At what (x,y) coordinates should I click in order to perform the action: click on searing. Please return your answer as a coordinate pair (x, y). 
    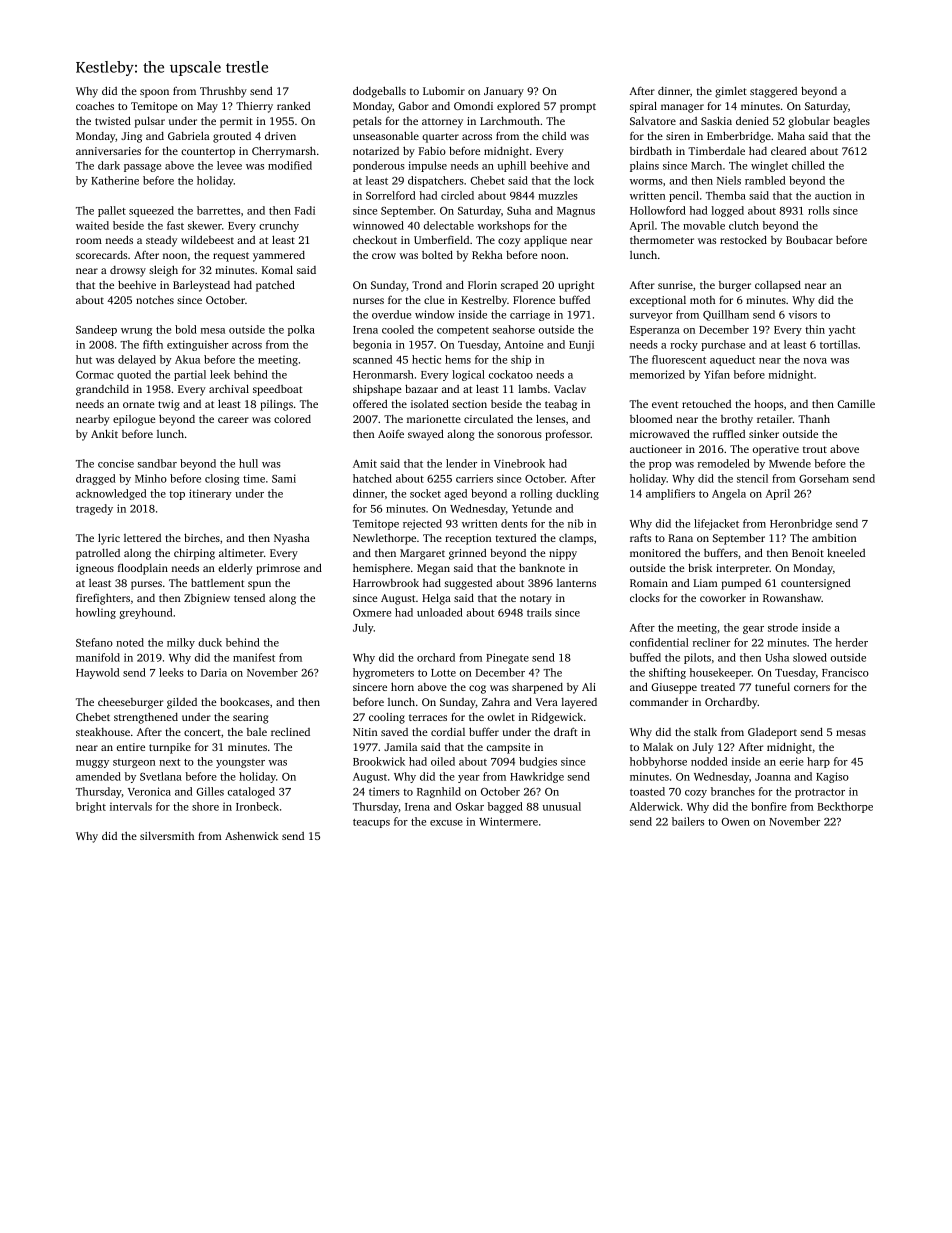
    Looking at the image, I should click on (251, 718).
